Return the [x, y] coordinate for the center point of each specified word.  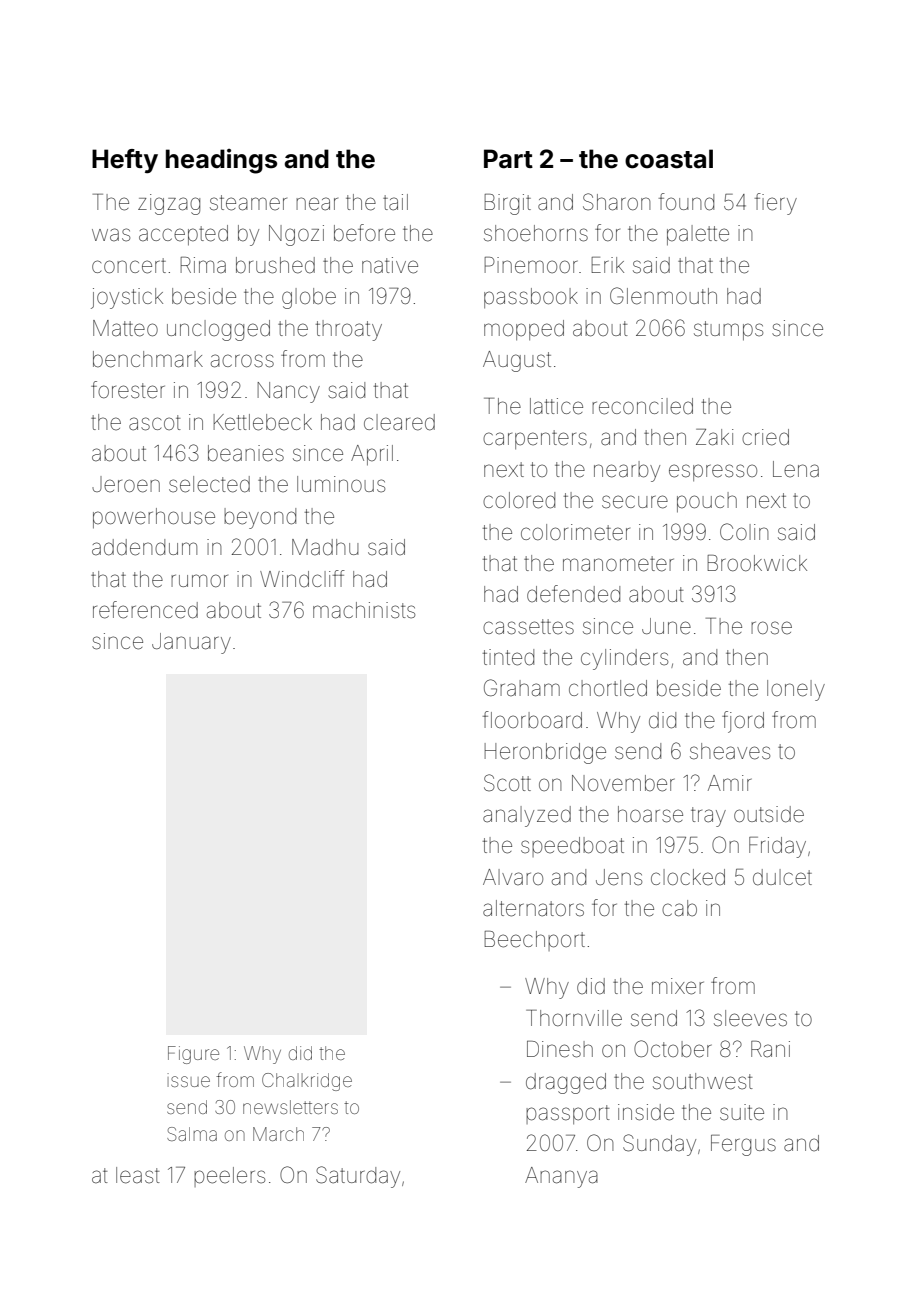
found [686, 202]
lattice [556, 406]
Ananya [561, 1177]
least [138, 1175]
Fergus [743, 1145]
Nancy [289, 392]
